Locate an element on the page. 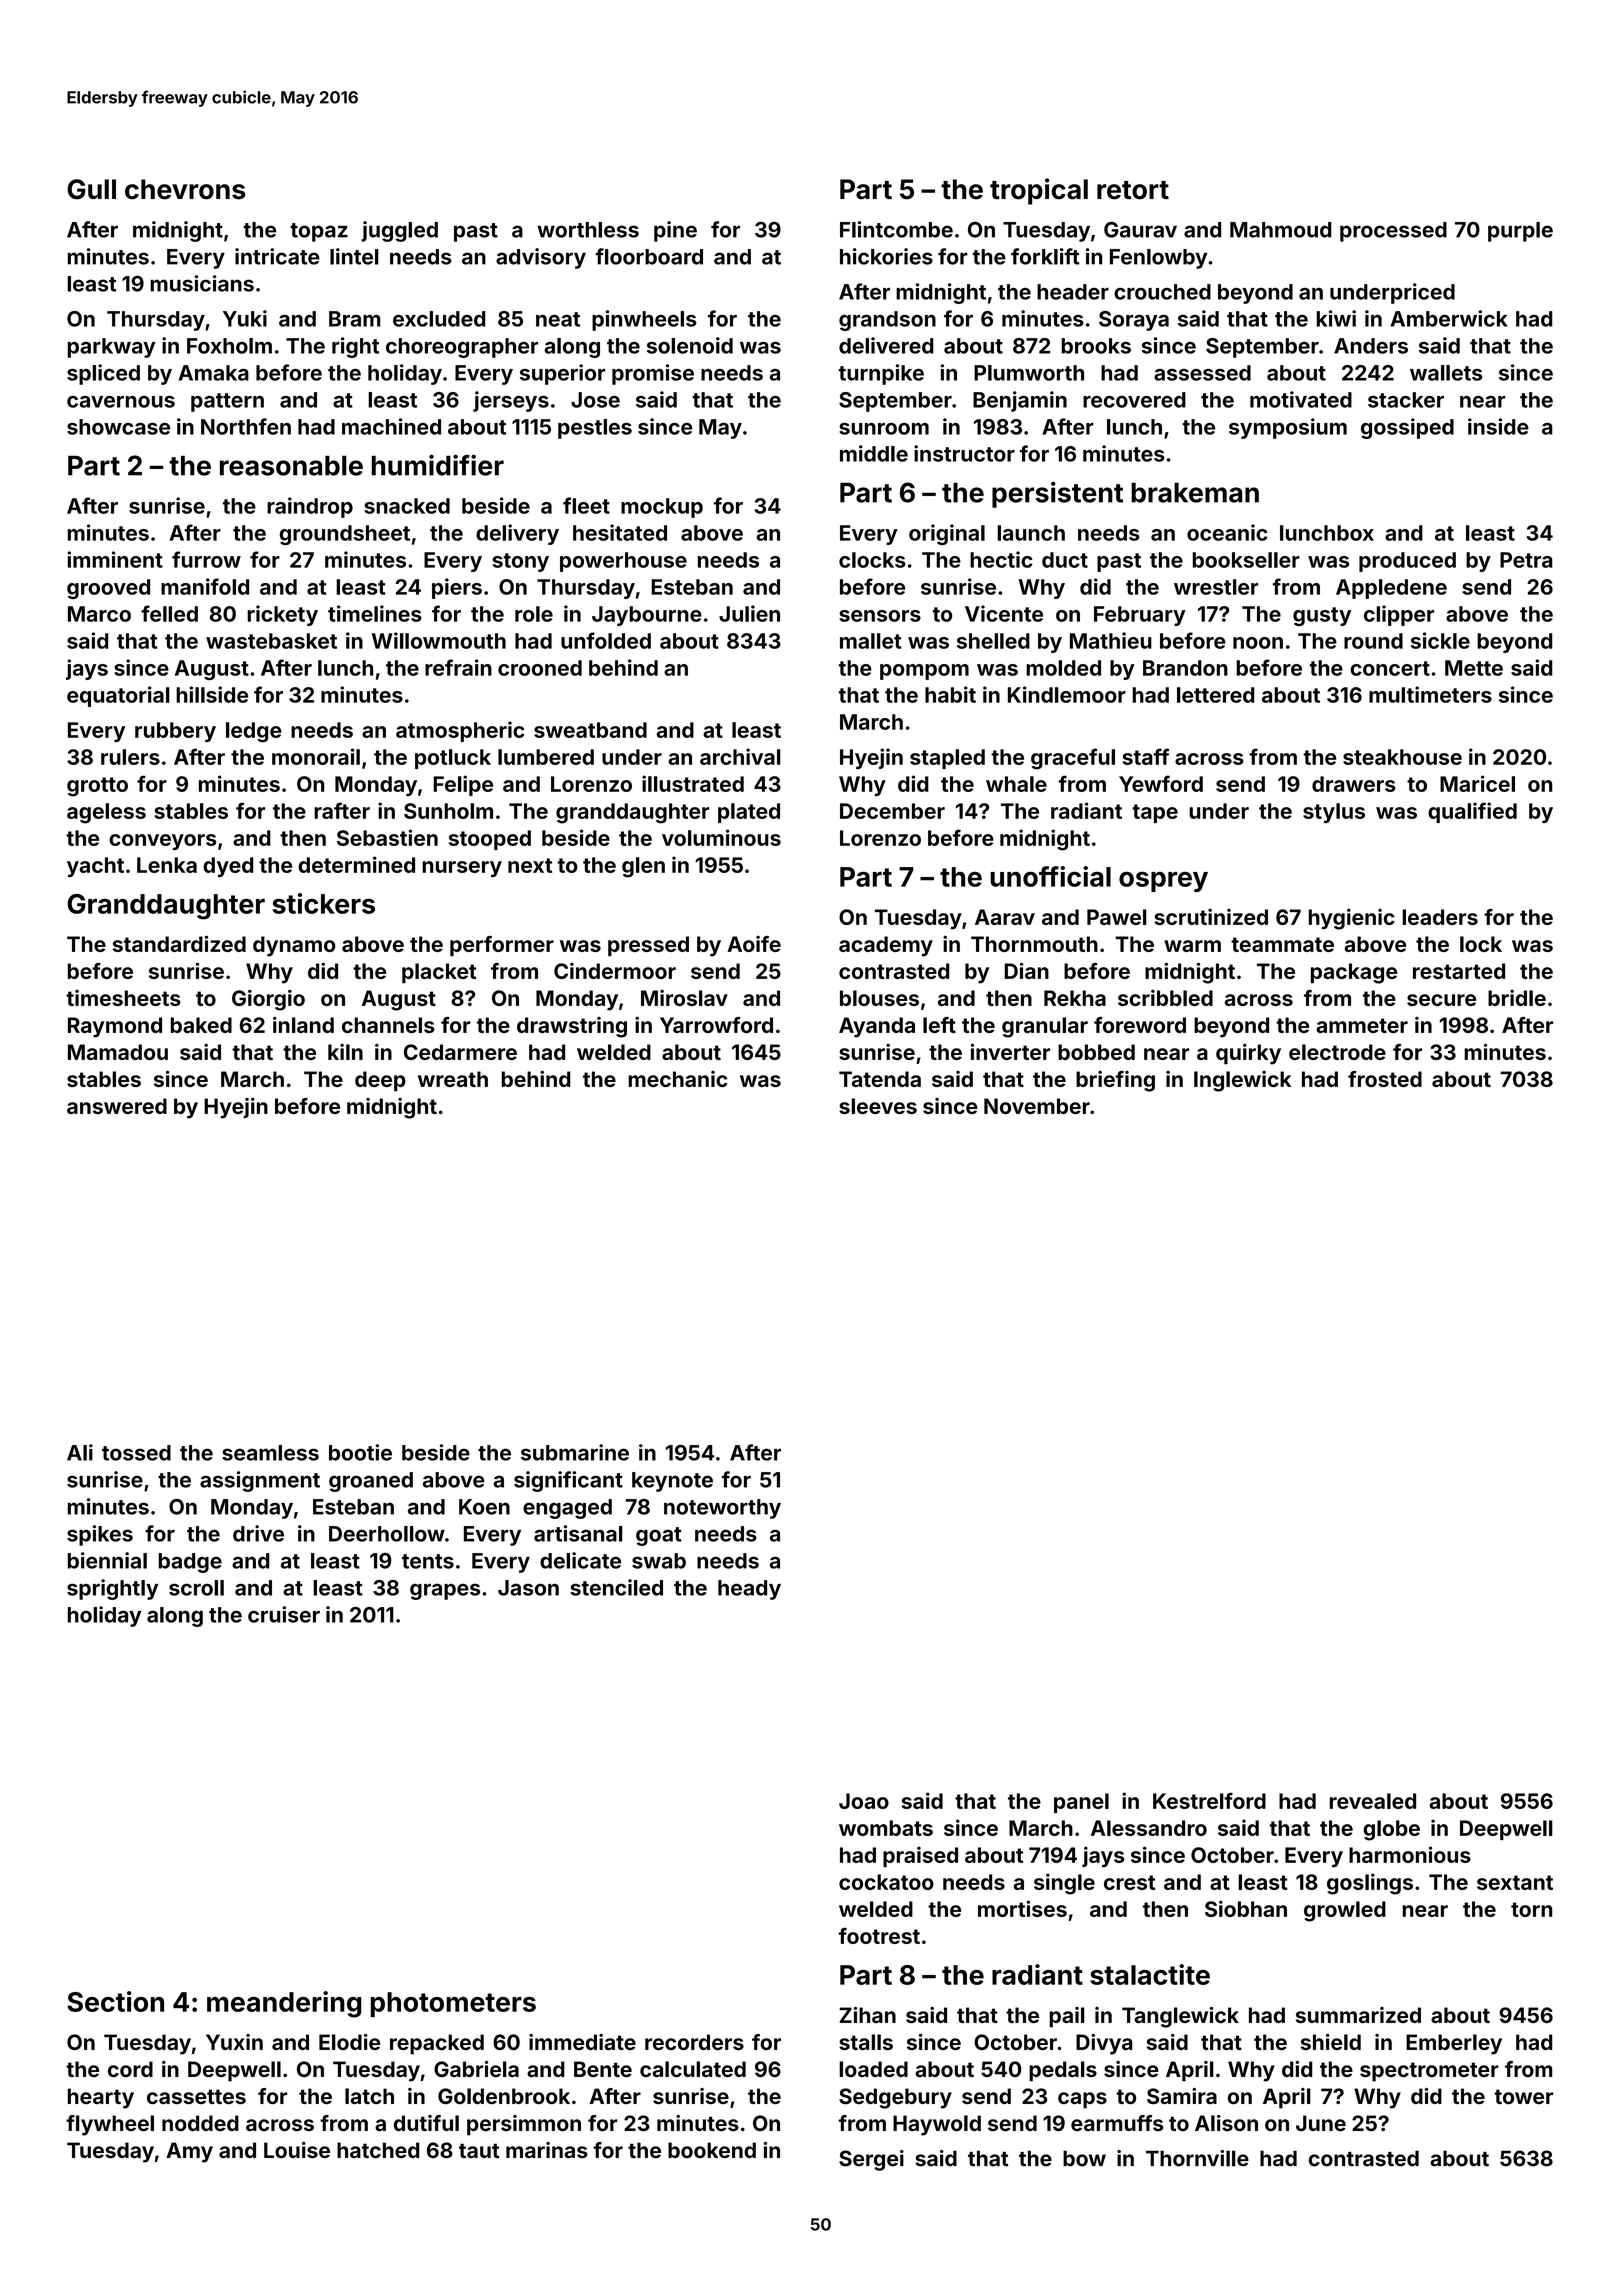 The height and width of the document is (2292, 1620). wallets is located at coordinates (1446, 373).
